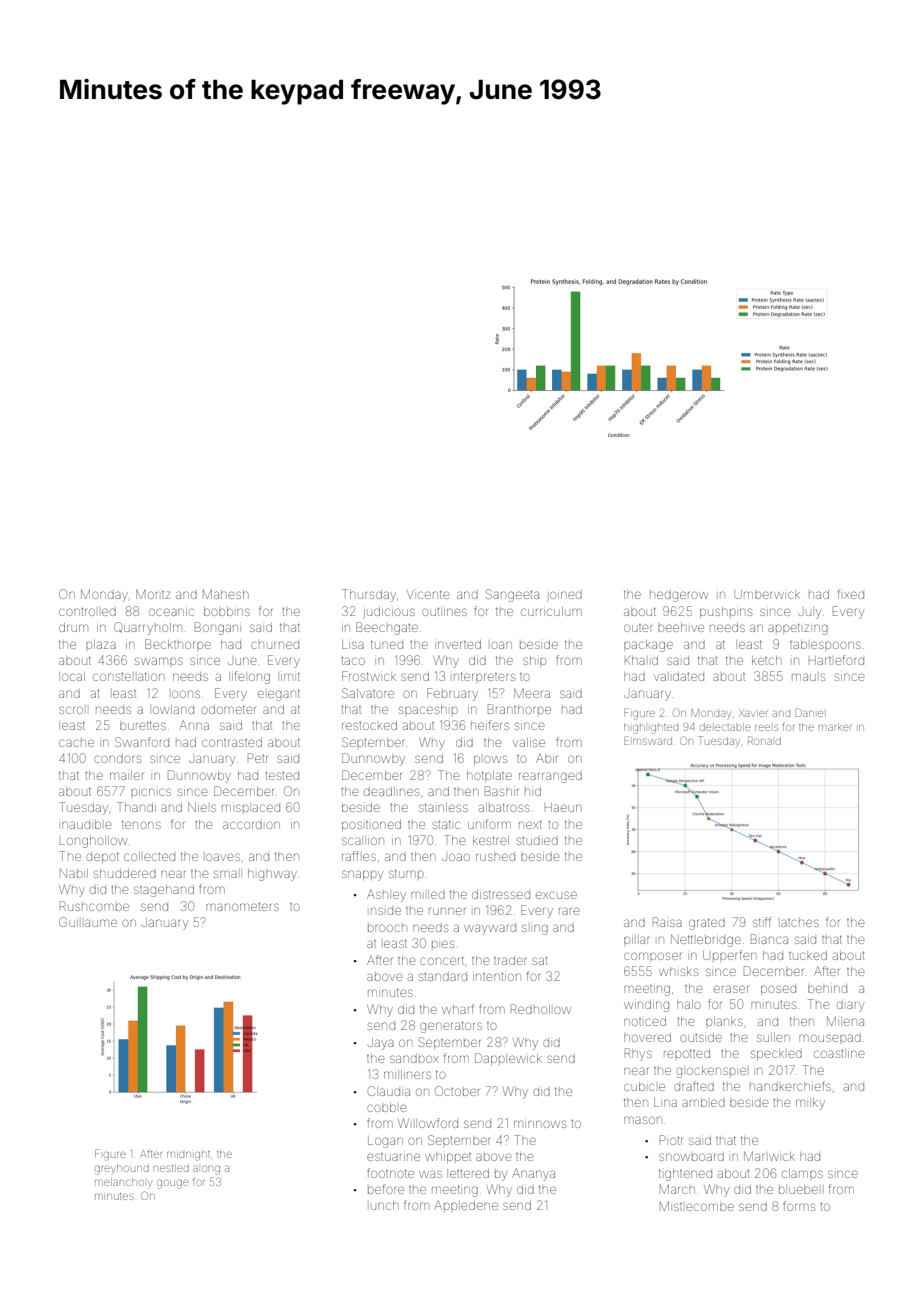  Describe the element at coordinates (495, 857) in the screenshot. I see `rushed` at that location.
